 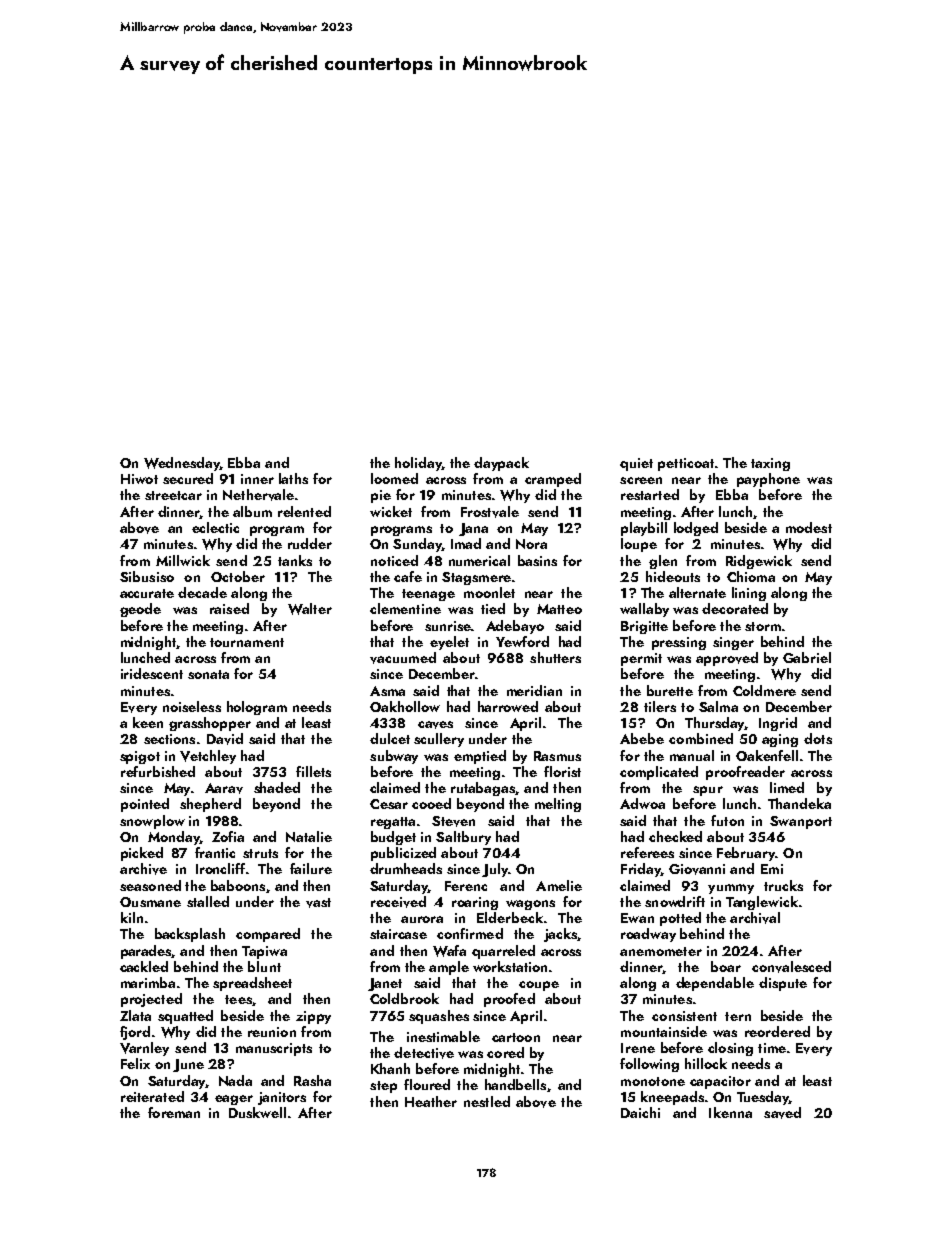 I want to click on Chioma, so click(x=751, y=576).
